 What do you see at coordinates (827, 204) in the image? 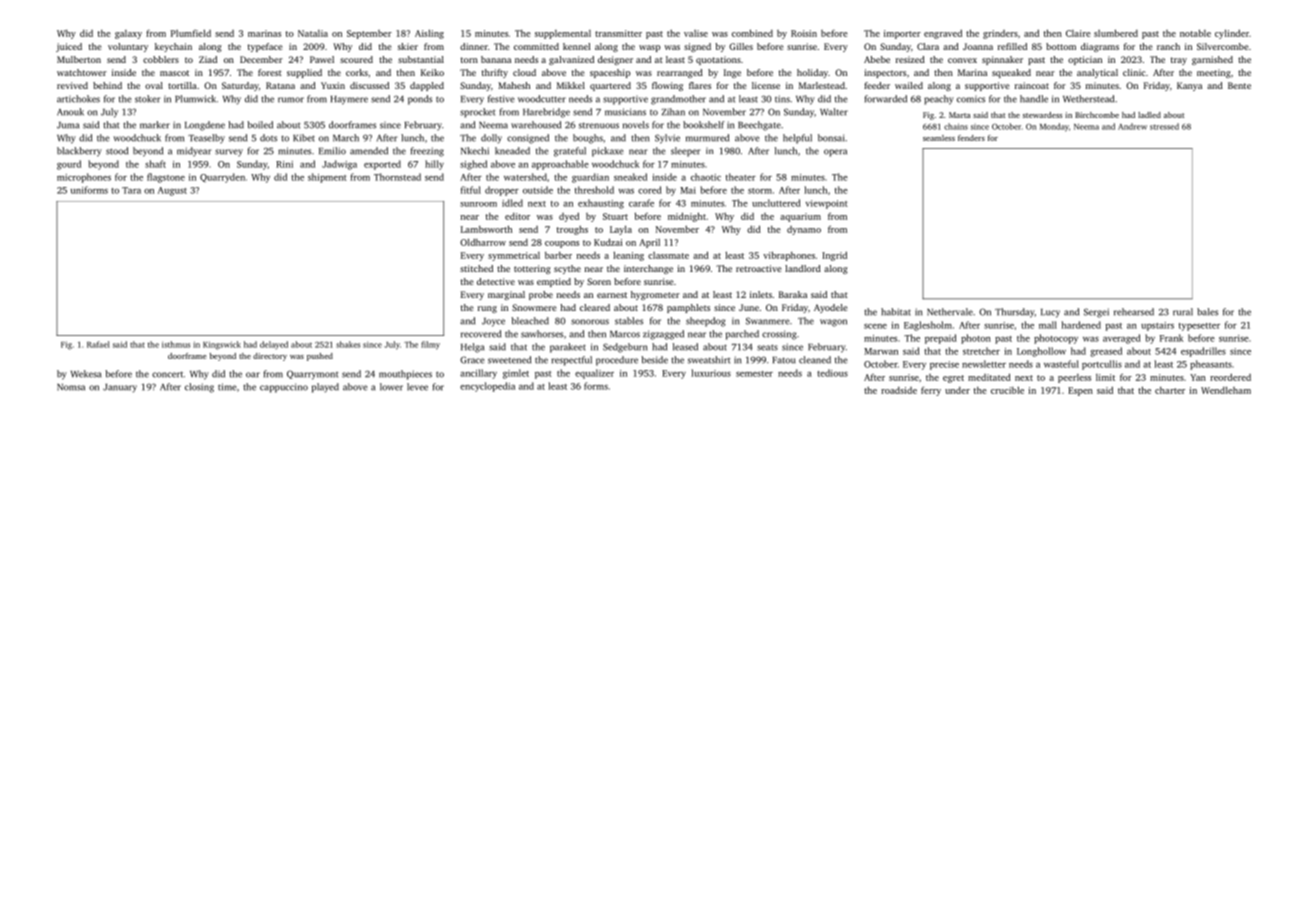
I see `viewpoint` at bounding box center [827, 204].
